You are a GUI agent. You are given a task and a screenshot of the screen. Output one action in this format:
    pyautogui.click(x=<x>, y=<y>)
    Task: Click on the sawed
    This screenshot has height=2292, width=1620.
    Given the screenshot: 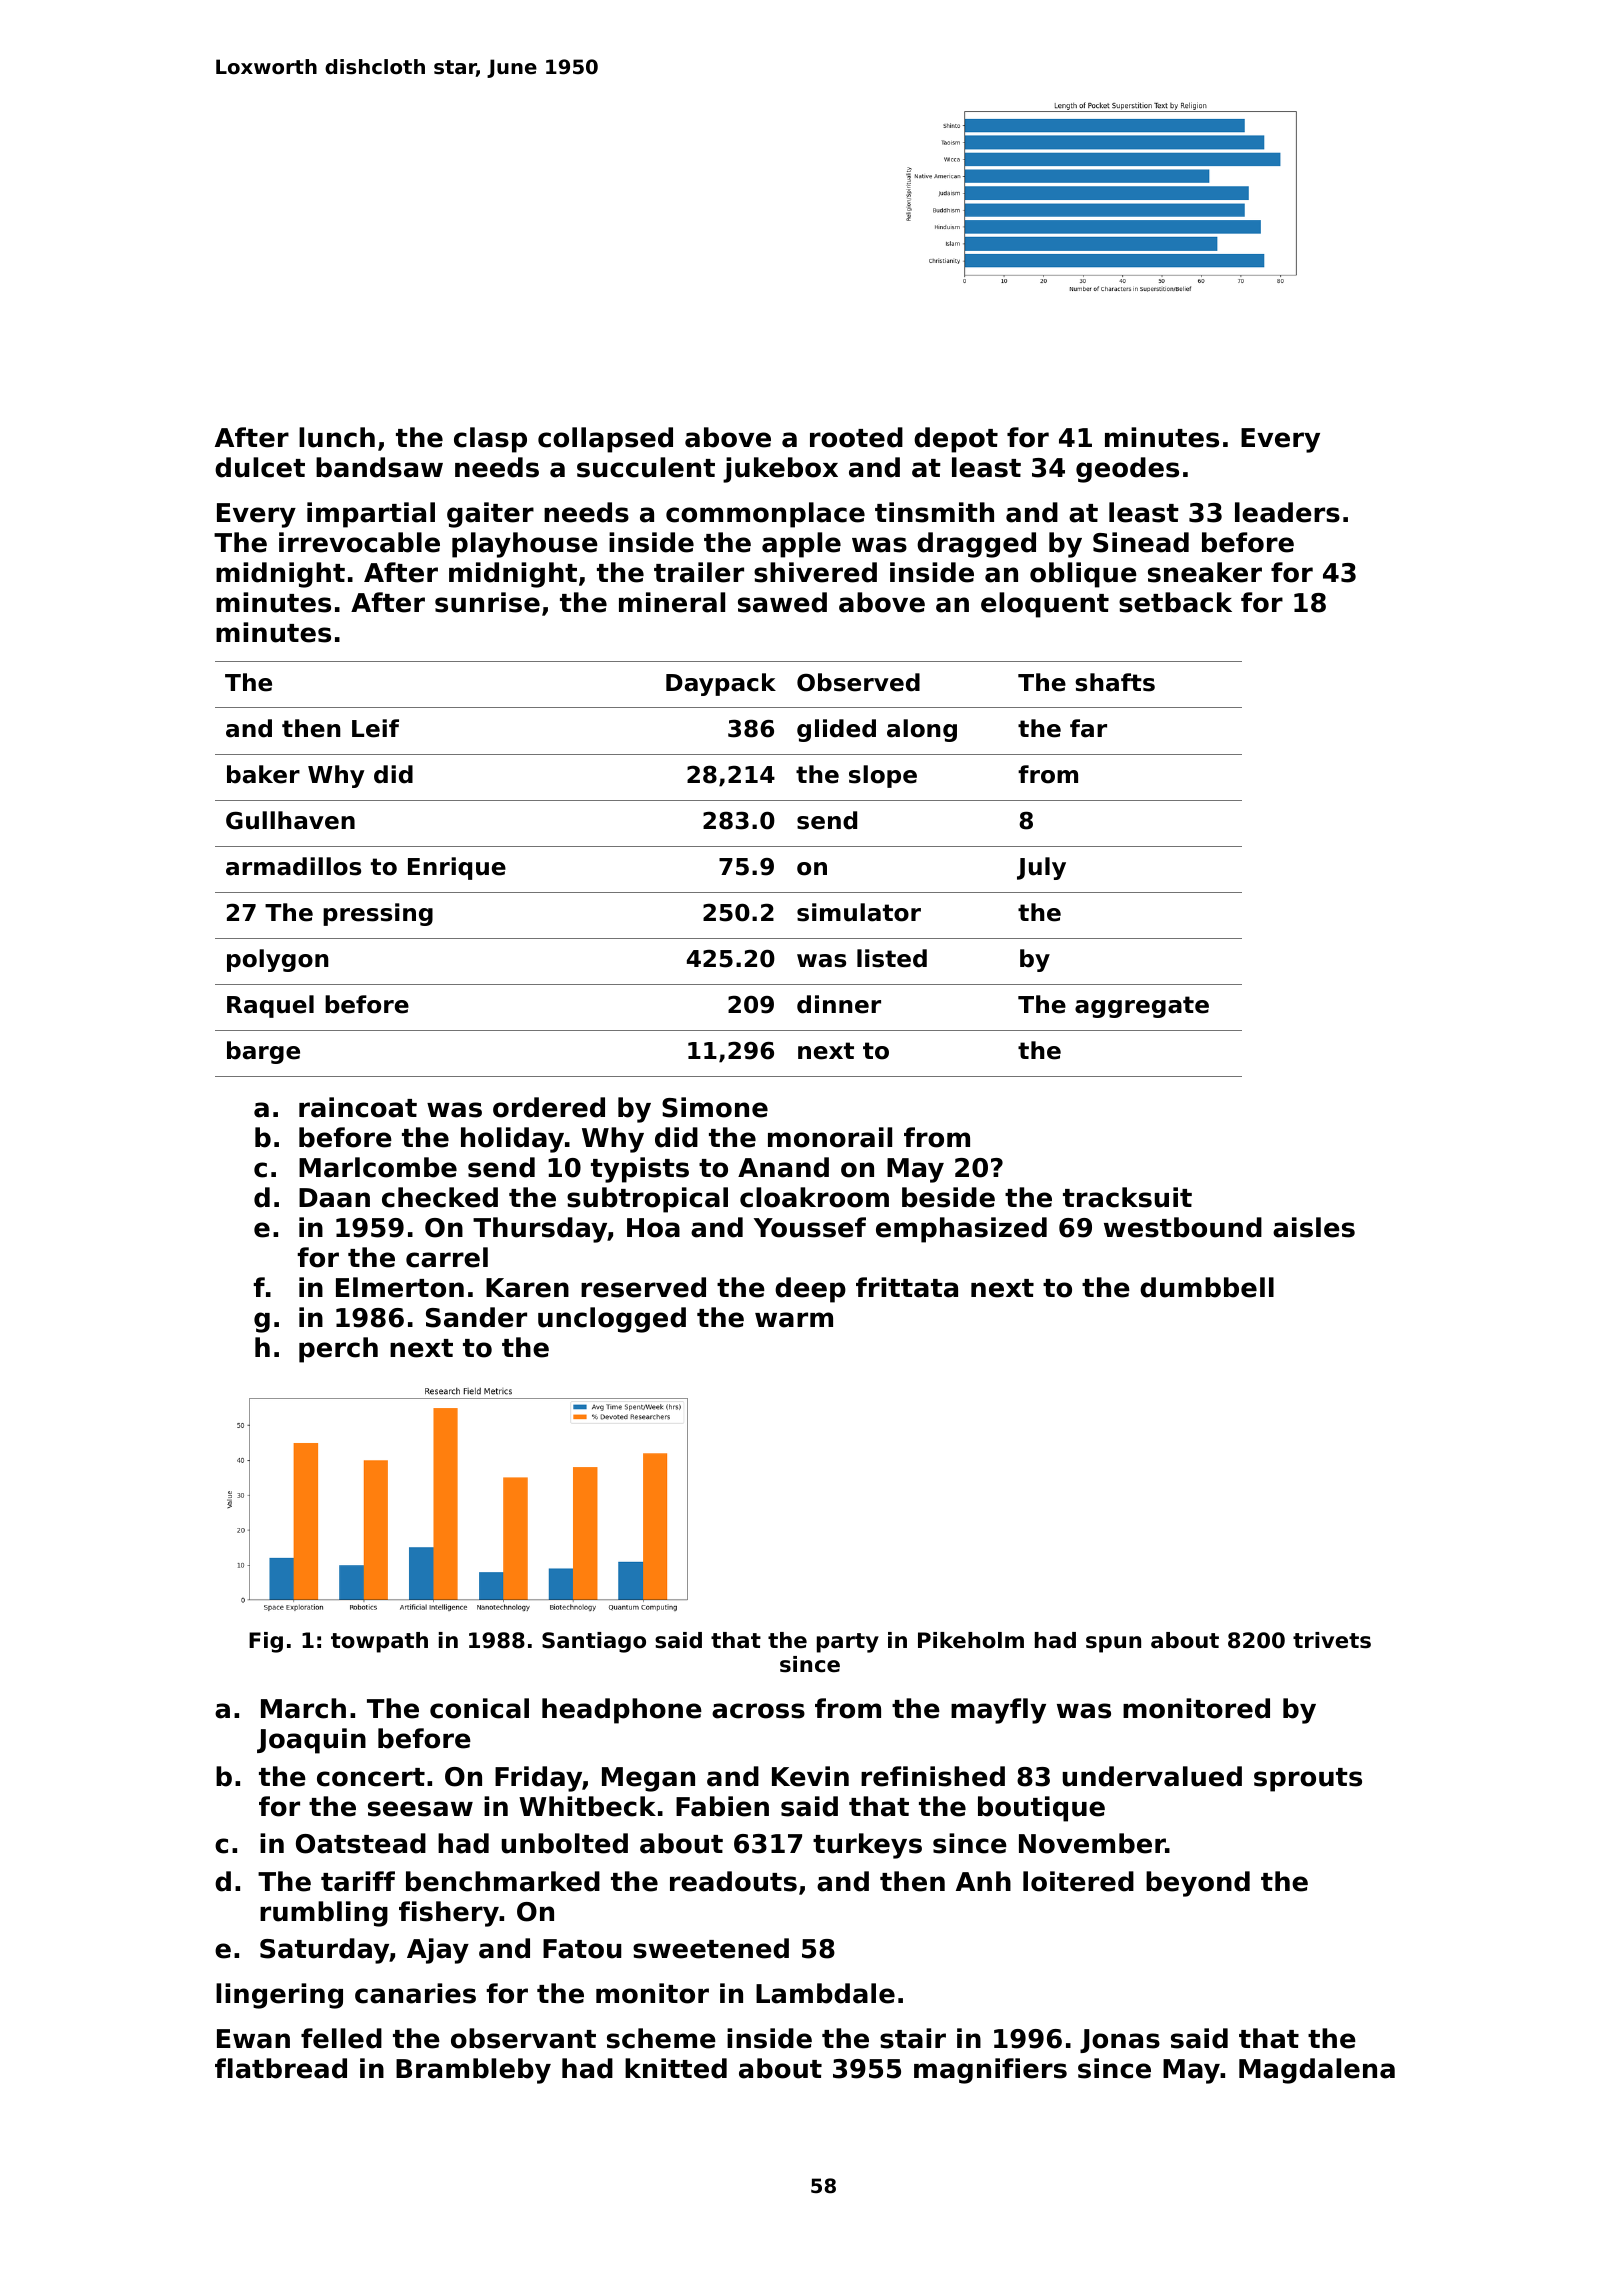 What is the action you would take?
    pyautogui.click(x=782, y=602)
